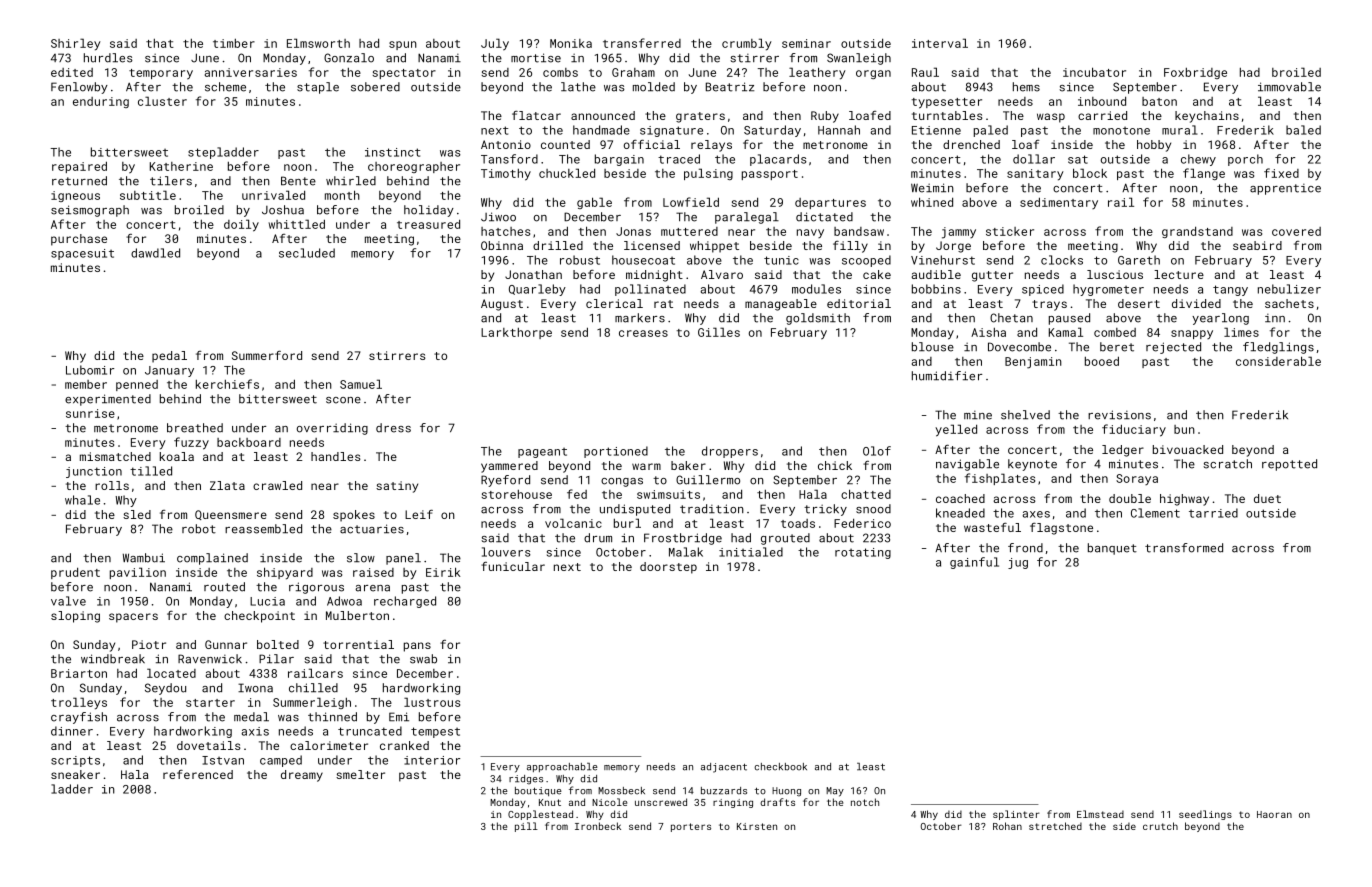  Describe the element at coordinates (642, 43) in the page. I see `transferred` at that location.
